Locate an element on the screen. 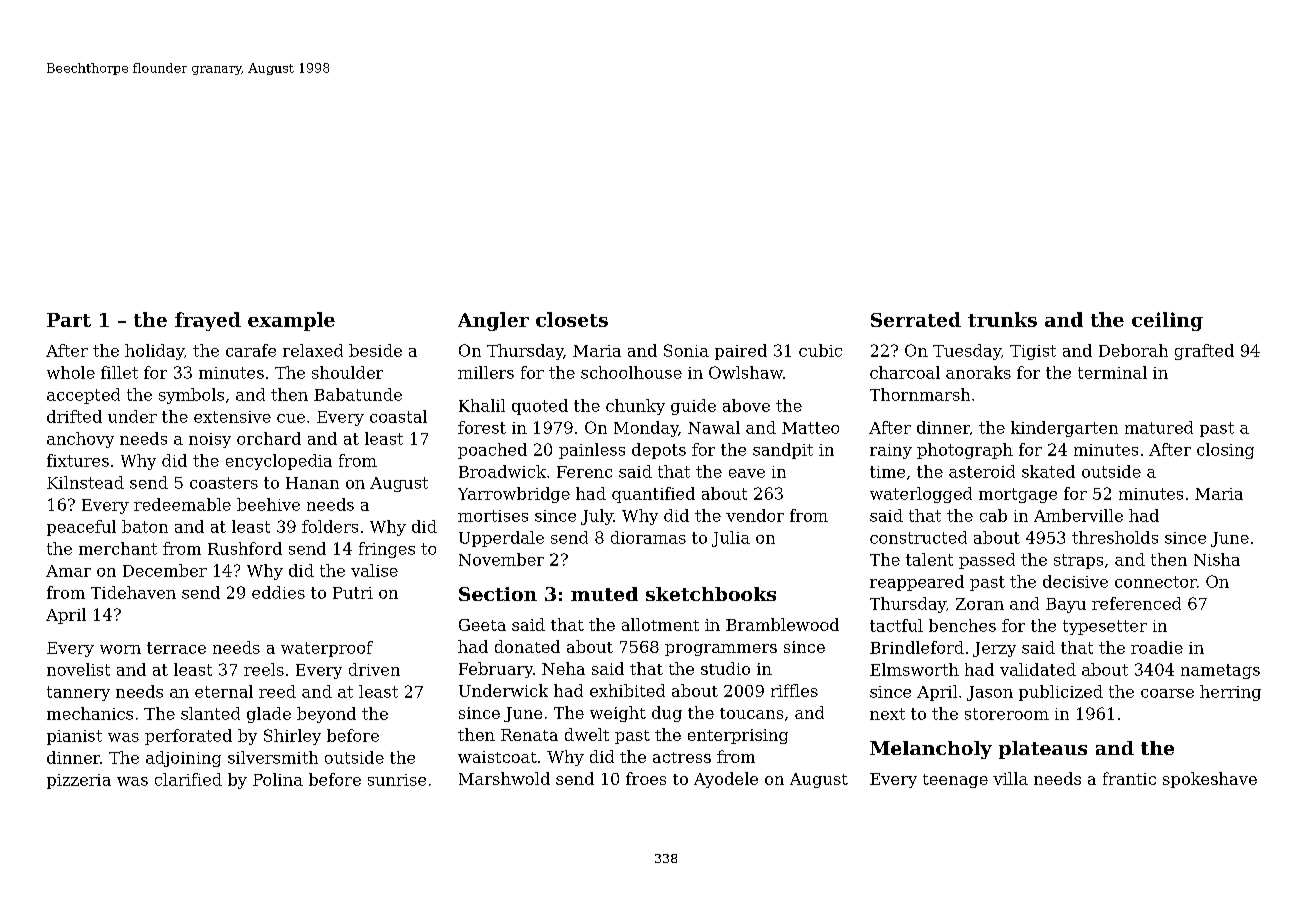  Neha is located at coordinates (563, 668).
